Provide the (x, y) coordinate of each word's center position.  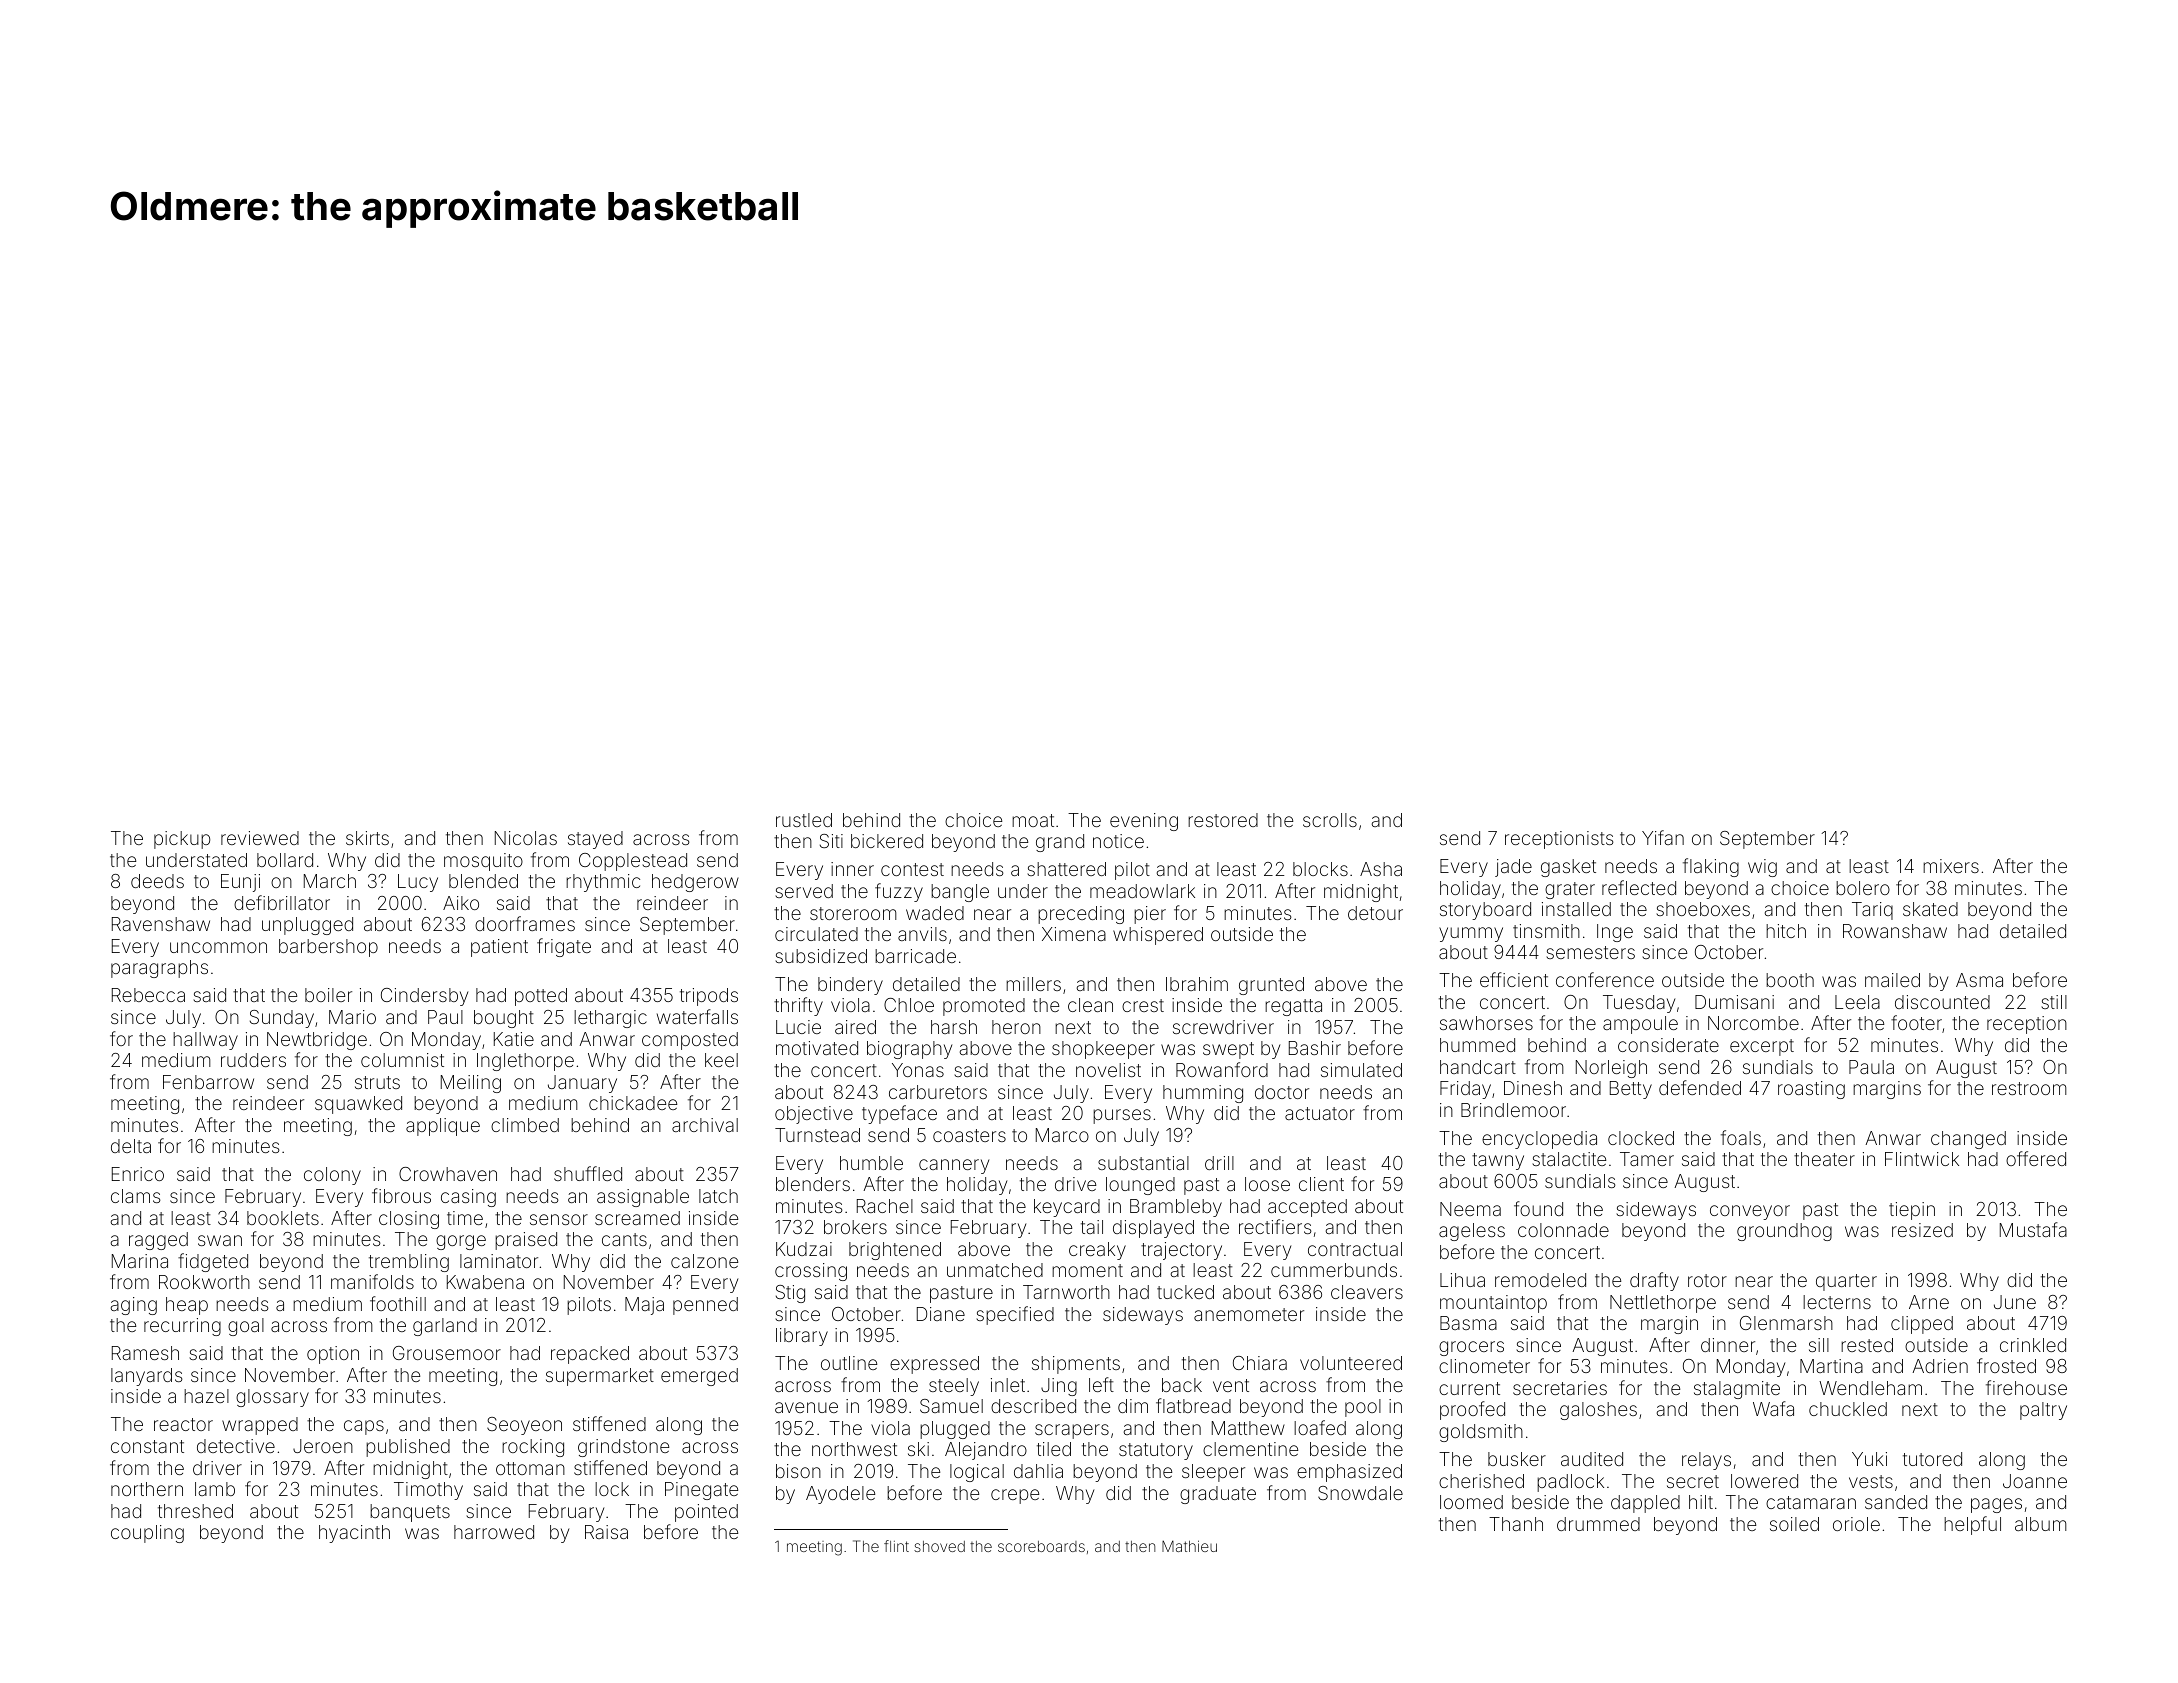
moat (1033, 820)
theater (1824, 1159)
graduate (1218, 1495)
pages (1996, 1505)
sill (1819, 1345)
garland (445, 1327)
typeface (899, 1114)
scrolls (1330, 820)
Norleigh (1611, 1069)
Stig (790, 1294)
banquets (410, 1513)
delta (131, 1146)
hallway (205, 1041)
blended (483, 881)
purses (1122, 1116)
